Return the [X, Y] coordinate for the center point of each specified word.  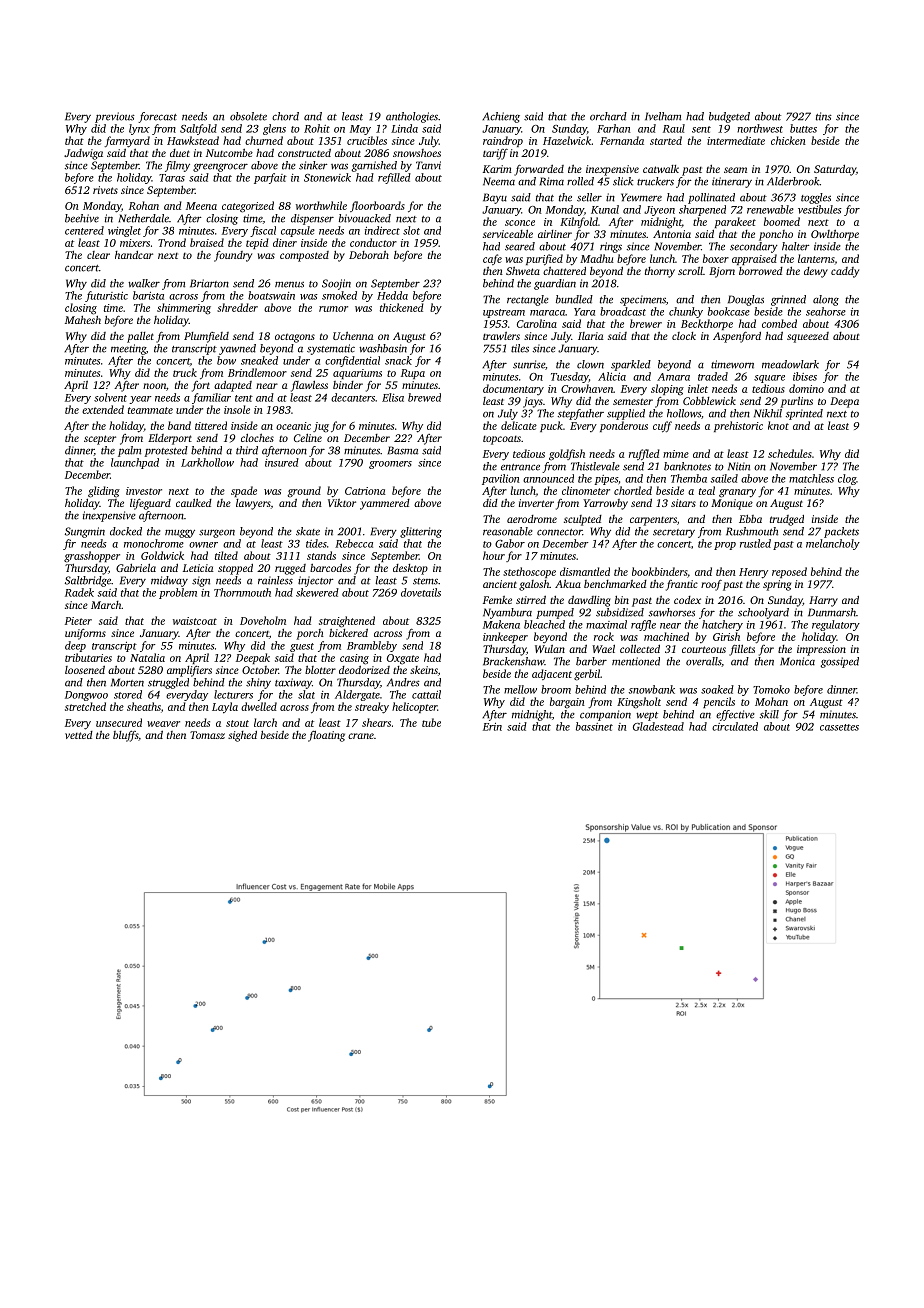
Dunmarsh [832, 612]
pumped [555, 613]
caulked [194, 502]
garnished [374, 166]
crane [361, 736]
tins [824, 116]
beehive [82, 218]
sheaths [144, 706]
